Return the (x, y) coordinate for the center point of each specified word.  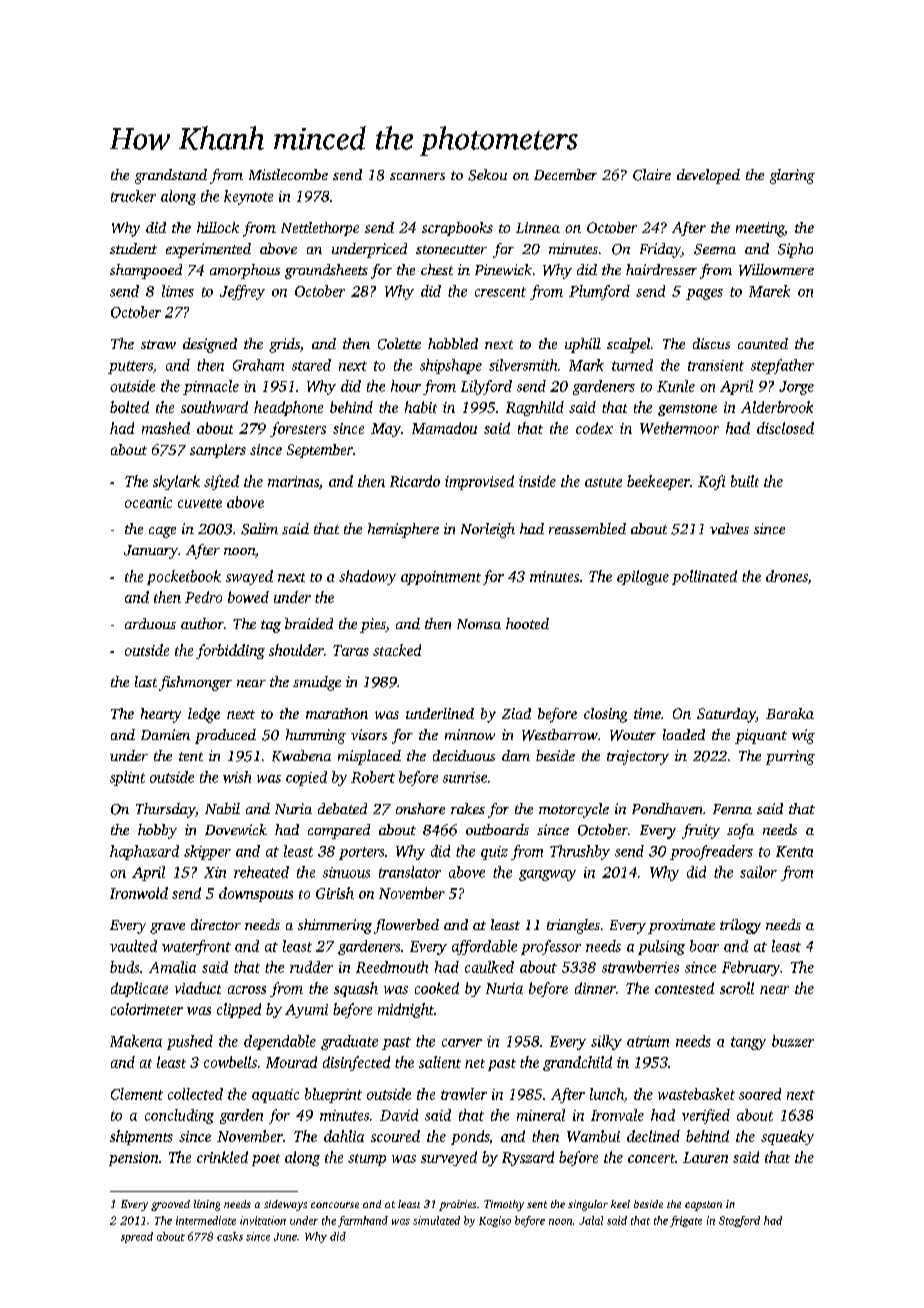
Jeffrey (242, 292)
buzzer (793, 1041)
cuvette (200, 503)
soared (760, 1094)
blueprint (333, 1095)
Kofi (711, 482)
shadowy (367, 577)
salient (440, 1062)
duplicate (139, 989)
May (386, 430)
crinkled (222, 1157)
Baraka (790, 713)
